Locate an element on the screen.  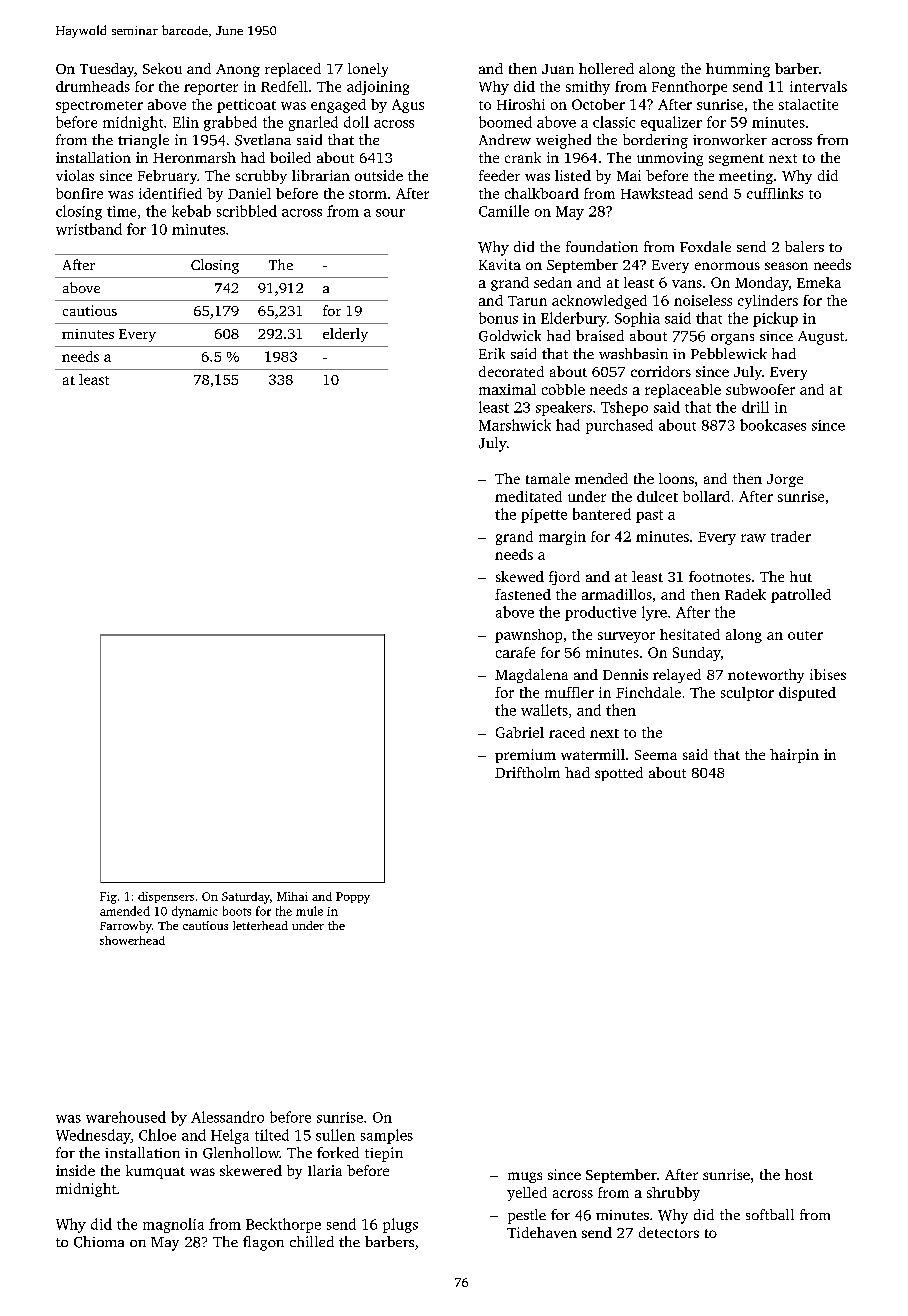
meditated is located at coordinates (528, 496).
